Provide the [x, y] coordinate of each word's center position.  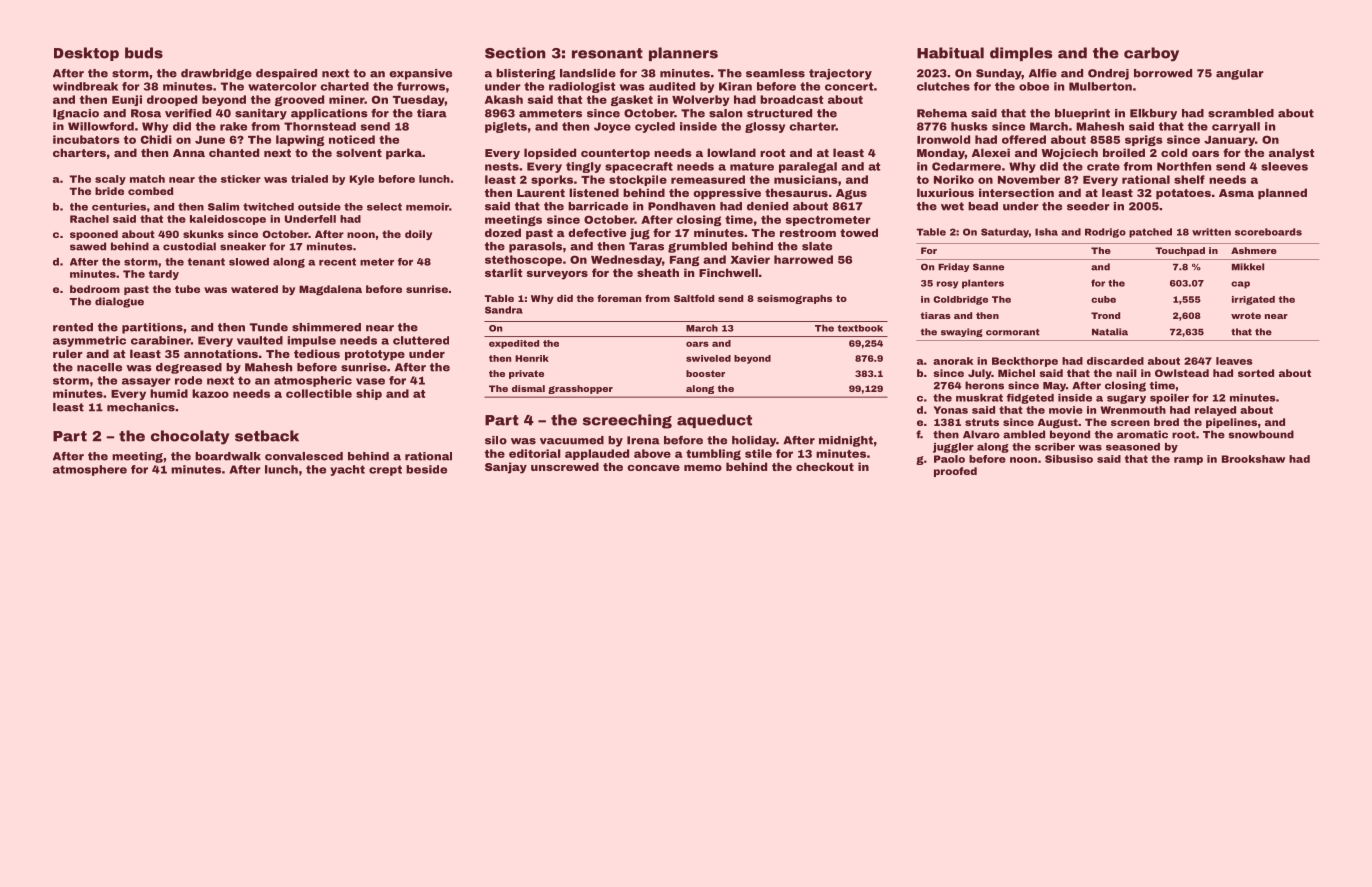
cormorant [1013, 332]
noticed [352, 139]
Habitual [950, 53]
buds [144, 53]
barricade [598, 206]
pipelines [1231, 423]
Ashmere [1254, 250]
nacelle [99, 367]
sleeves [1284, 166]
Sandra [504, 310]
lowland [731, 152]
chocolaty [190, 437]
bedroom [95, 289]
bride [109, 191]
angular [1240, 74]
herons [984, 385]
